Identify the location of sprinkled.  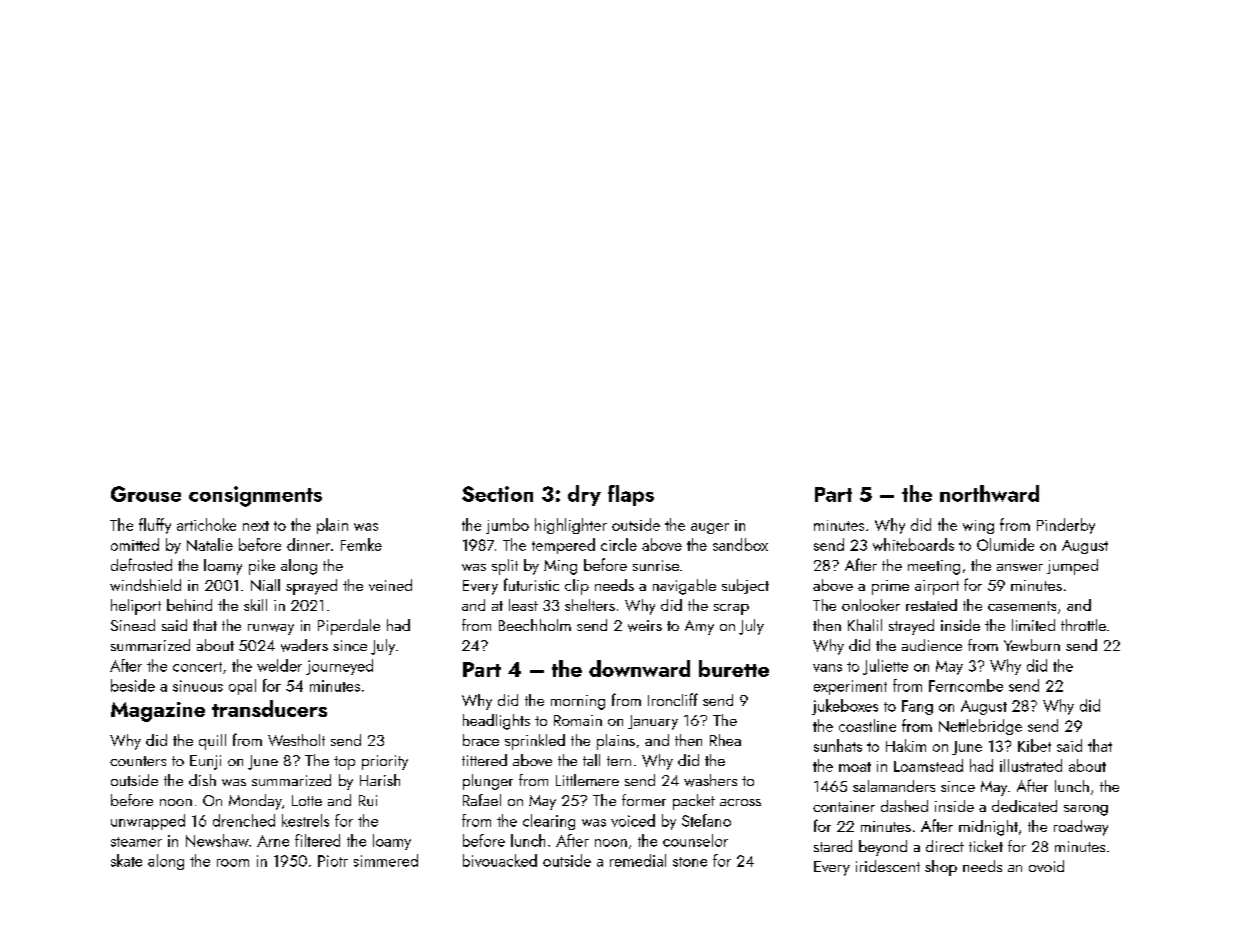
(535, 742).
